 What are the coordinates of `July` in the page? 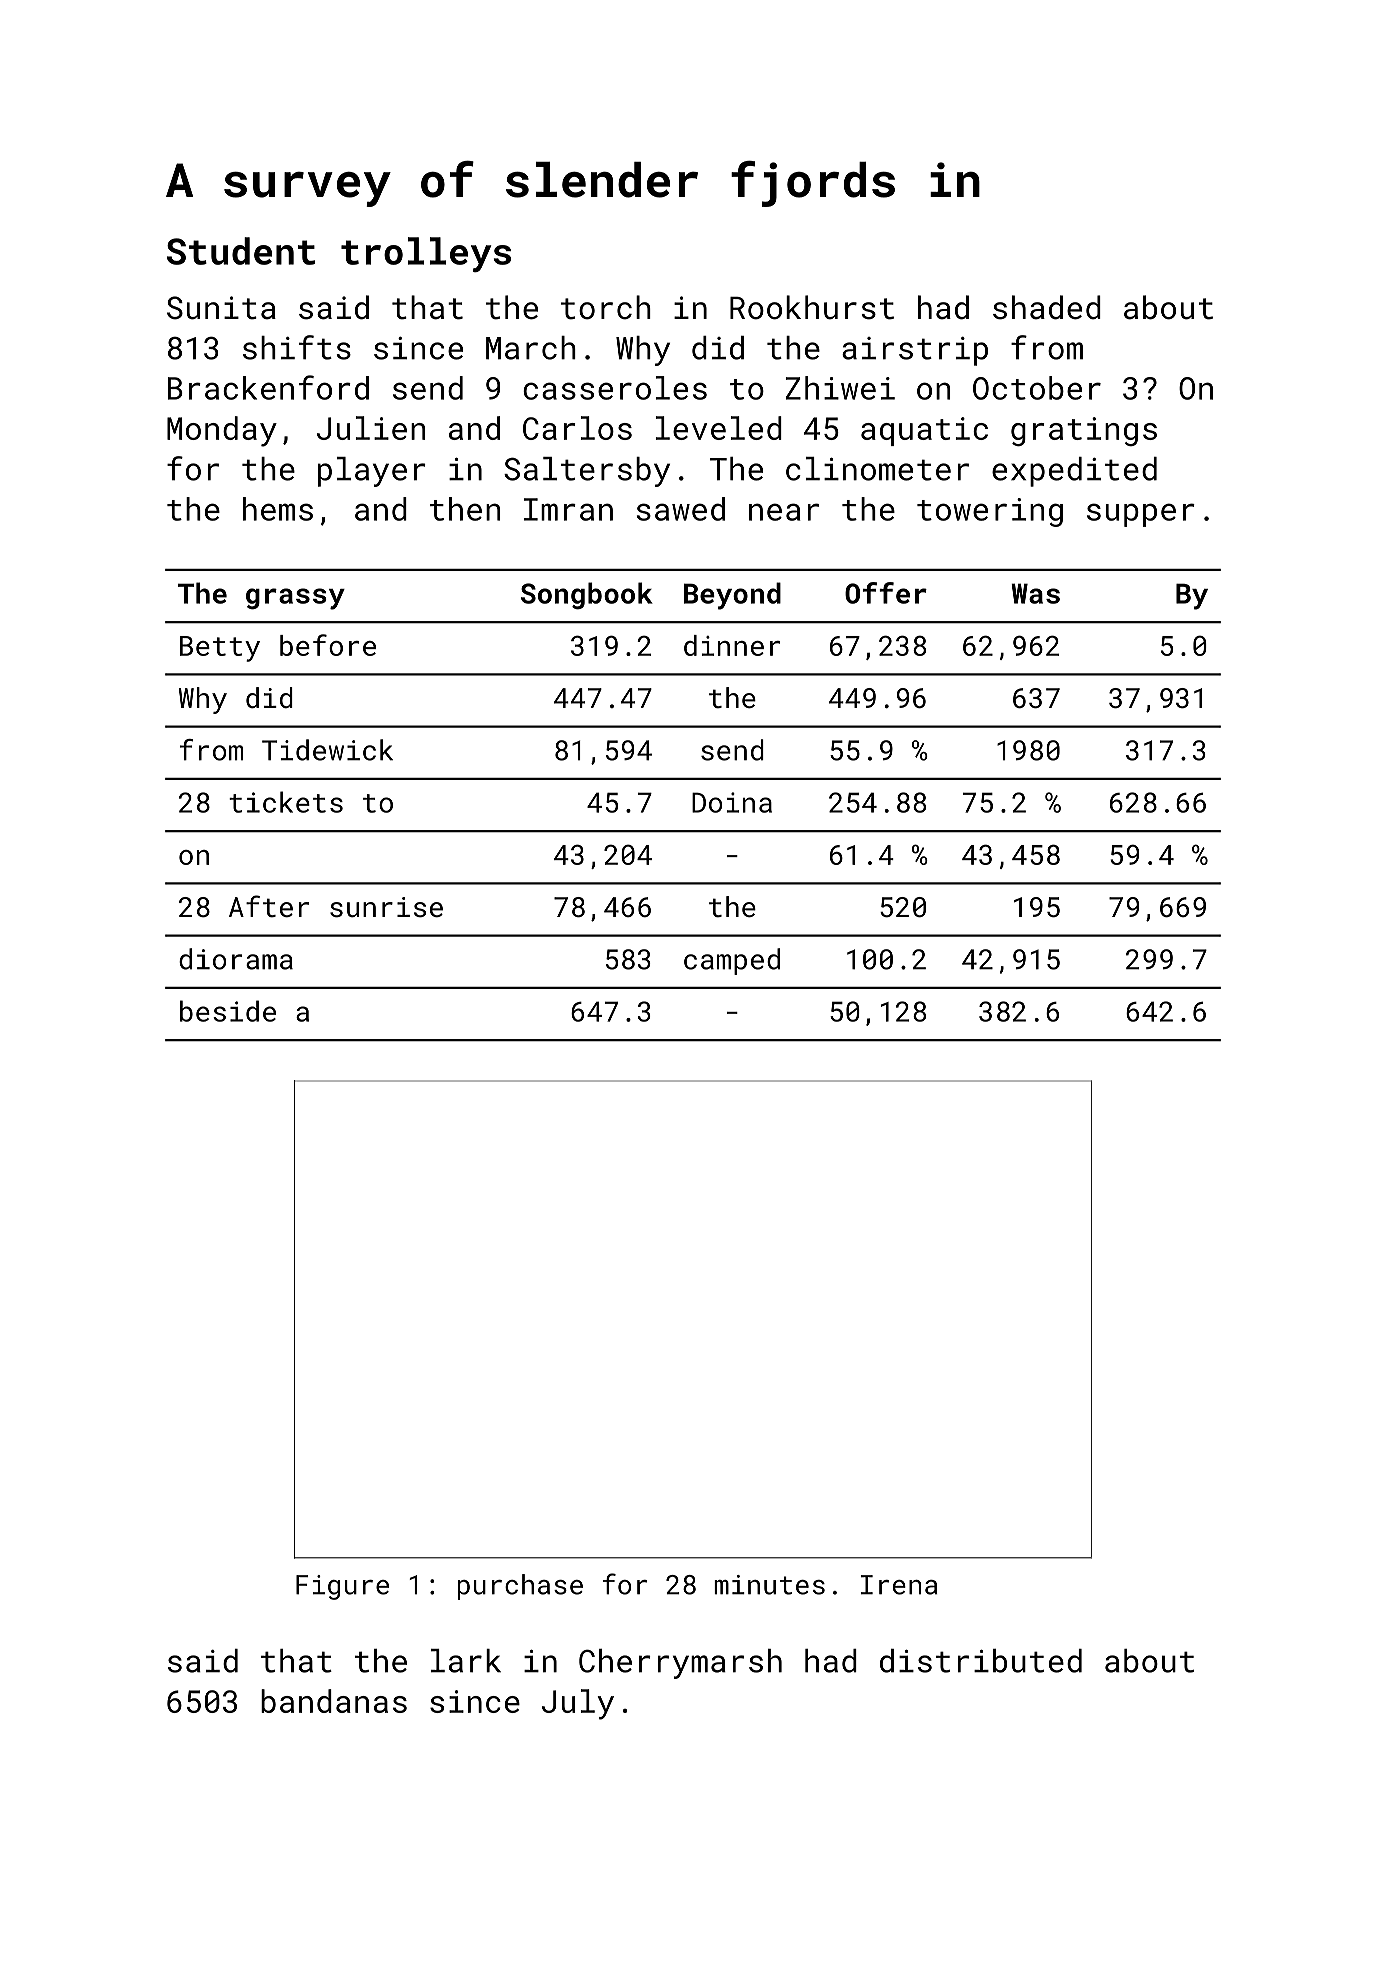 It's located at (578, 1704).
